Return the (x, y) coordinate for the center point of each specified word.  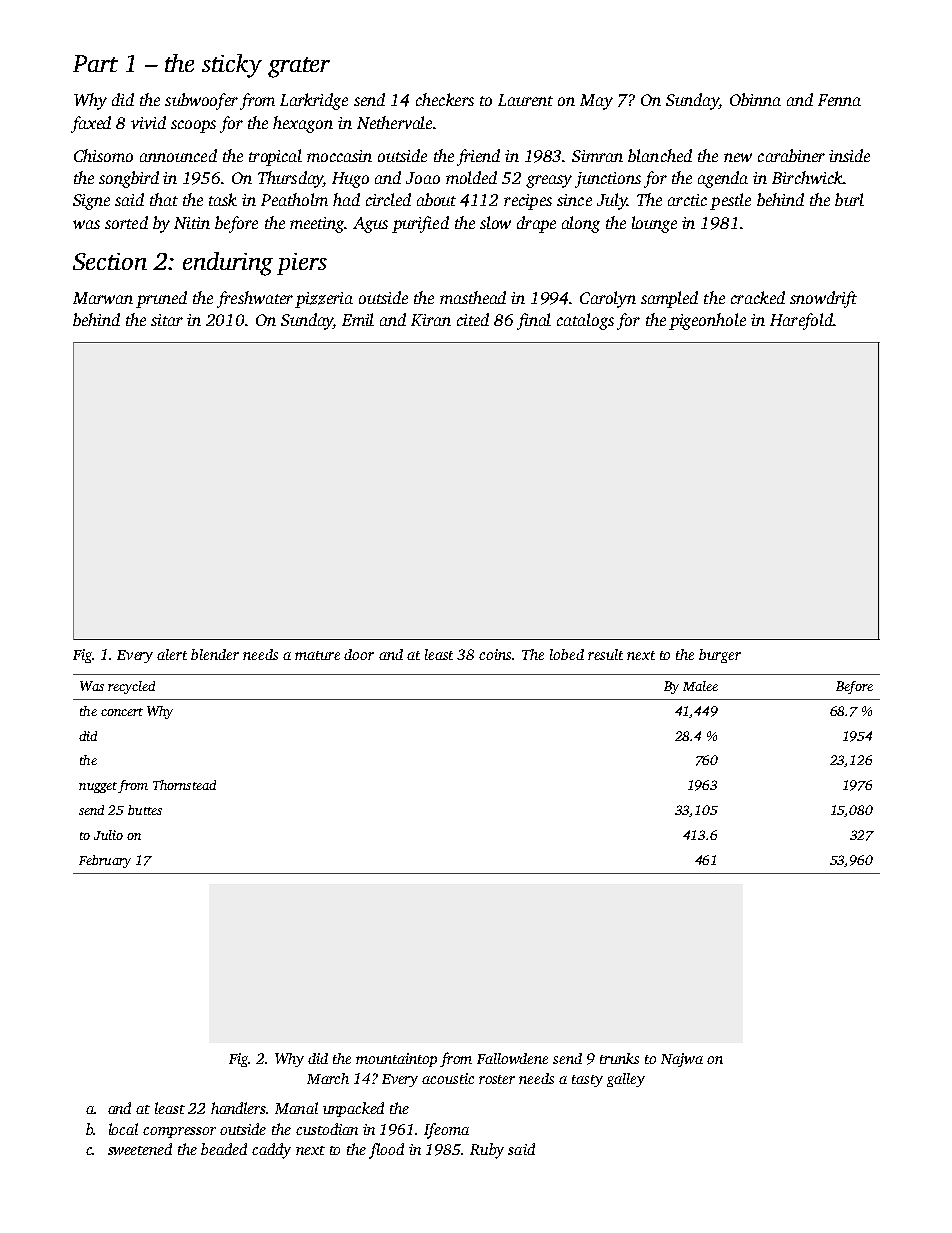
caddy (271, 1151)
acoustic (448, 1078)
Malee (700, 686)
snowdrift (823, 299)
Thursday (290, 179)
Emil (358, 319)
